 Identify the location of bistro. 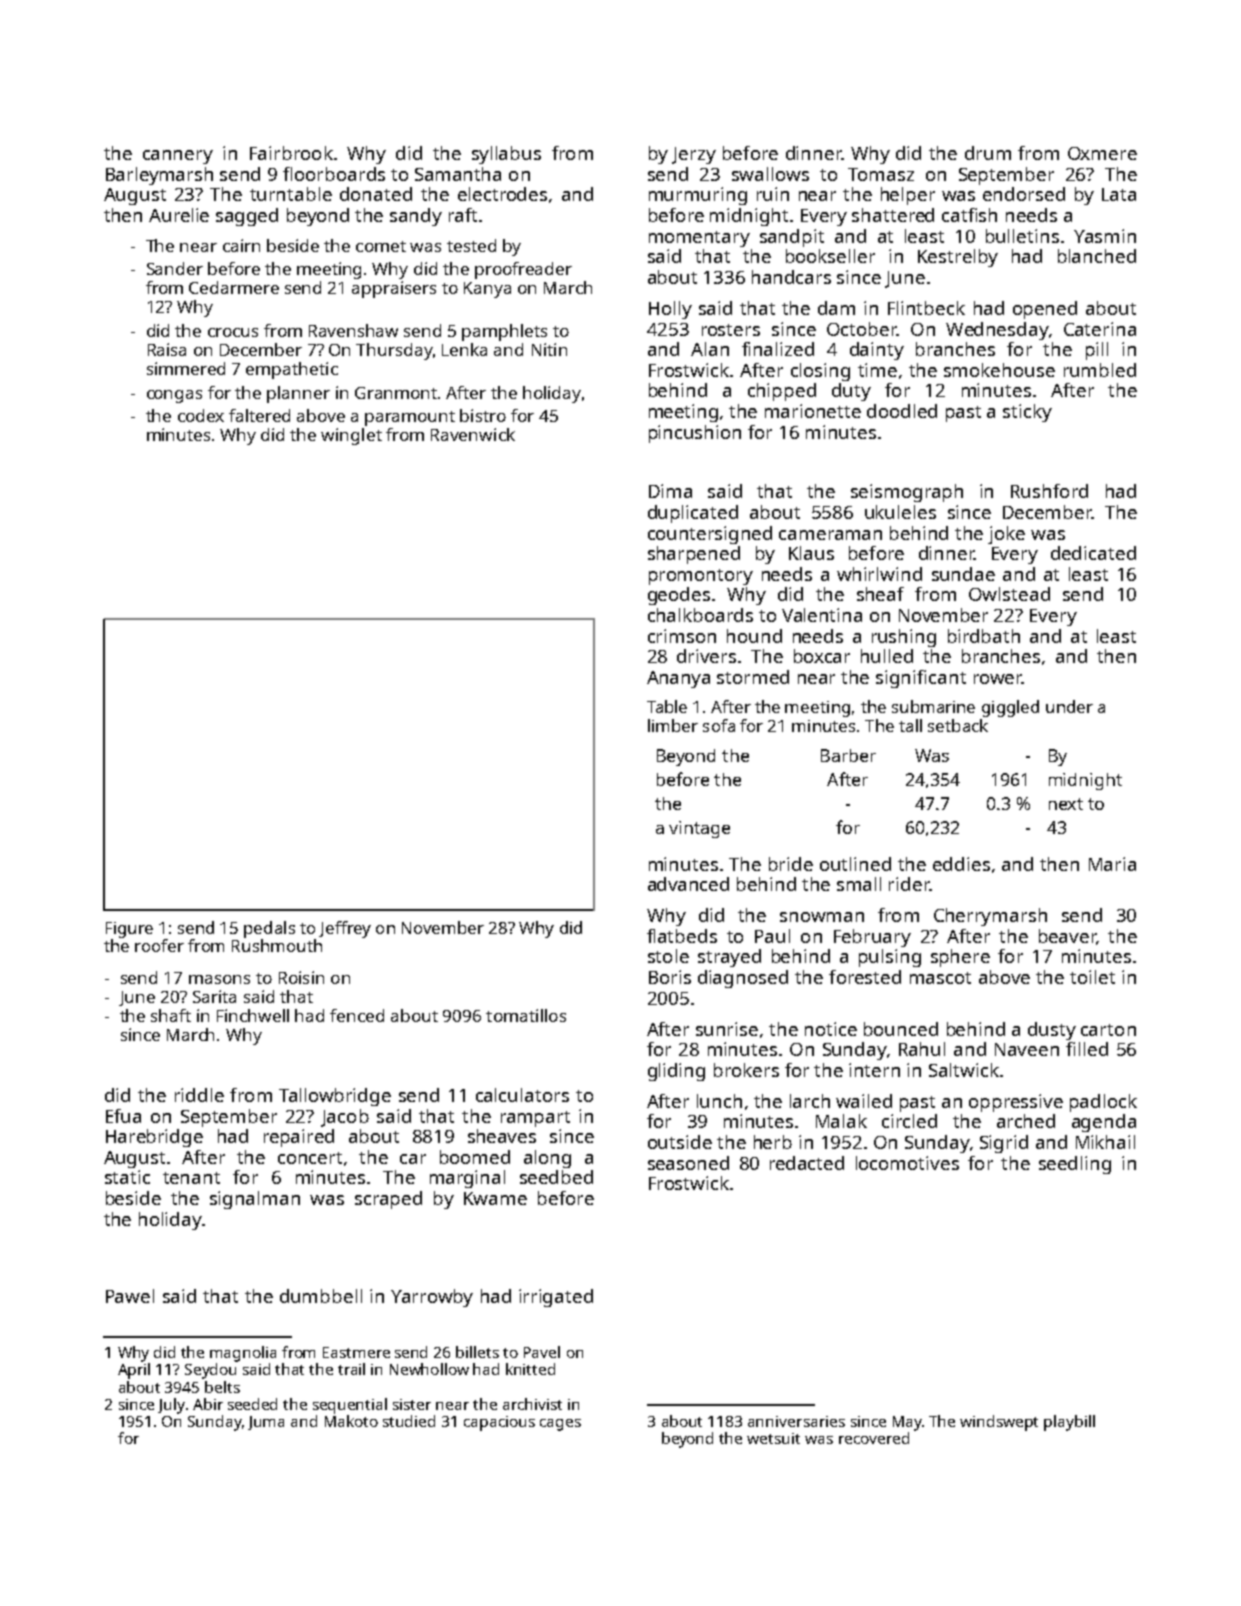
(483, 415).
